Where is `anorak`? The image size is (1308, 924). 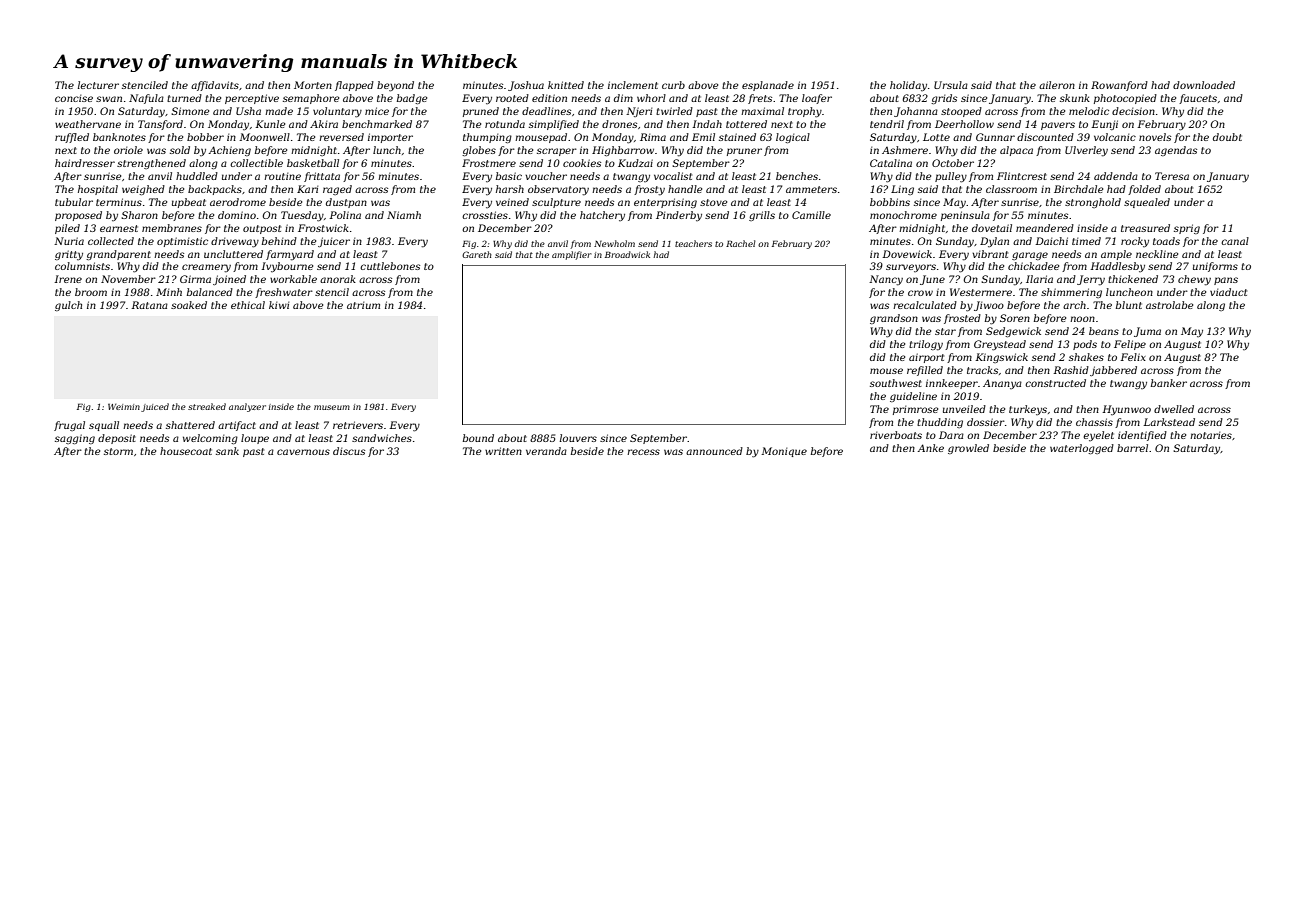 anorak is located at coordinates (338, 279).
